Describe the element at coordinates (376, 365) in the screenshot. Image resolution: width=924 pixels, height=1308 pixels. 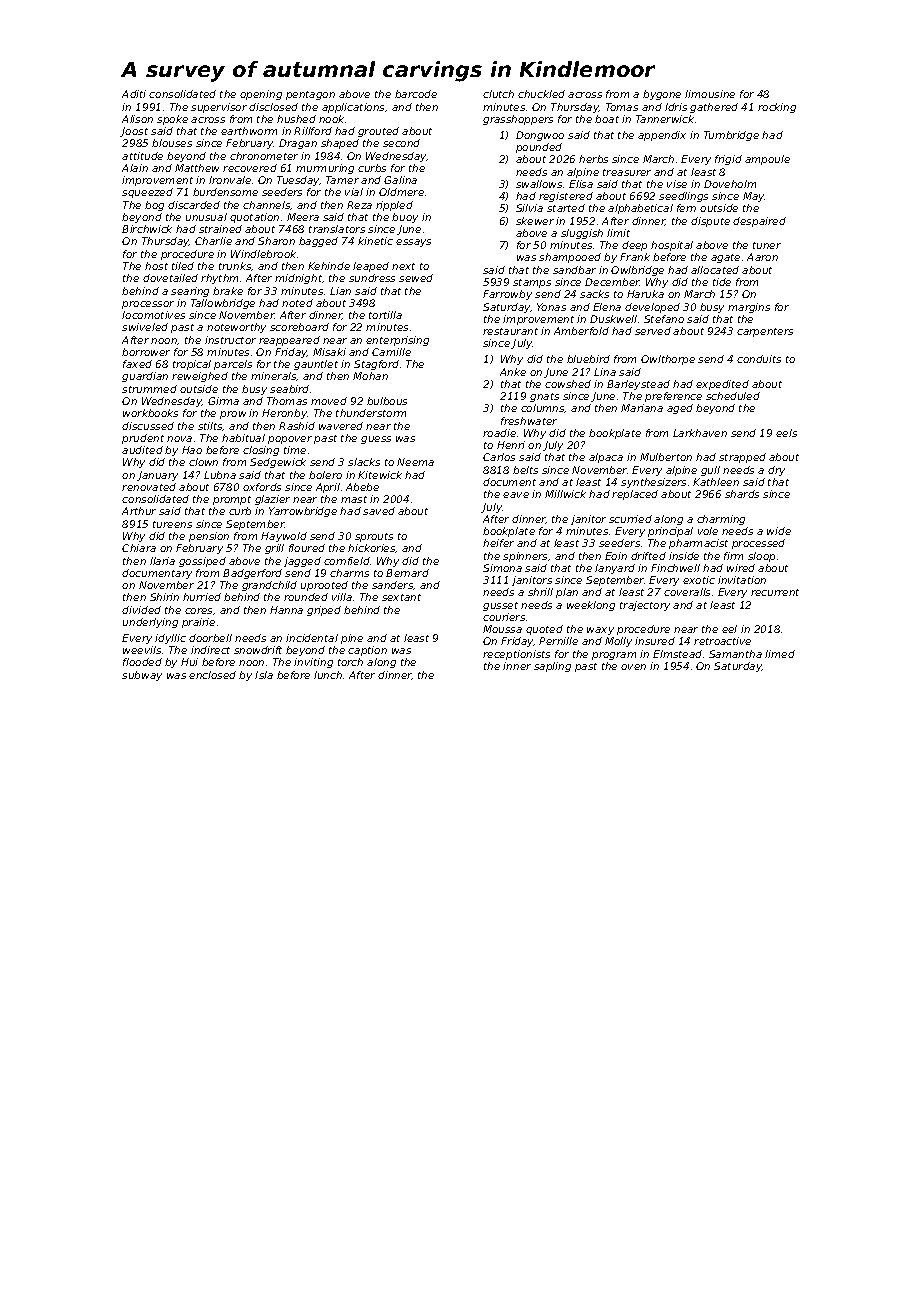
I see `Stagford` at that location.
